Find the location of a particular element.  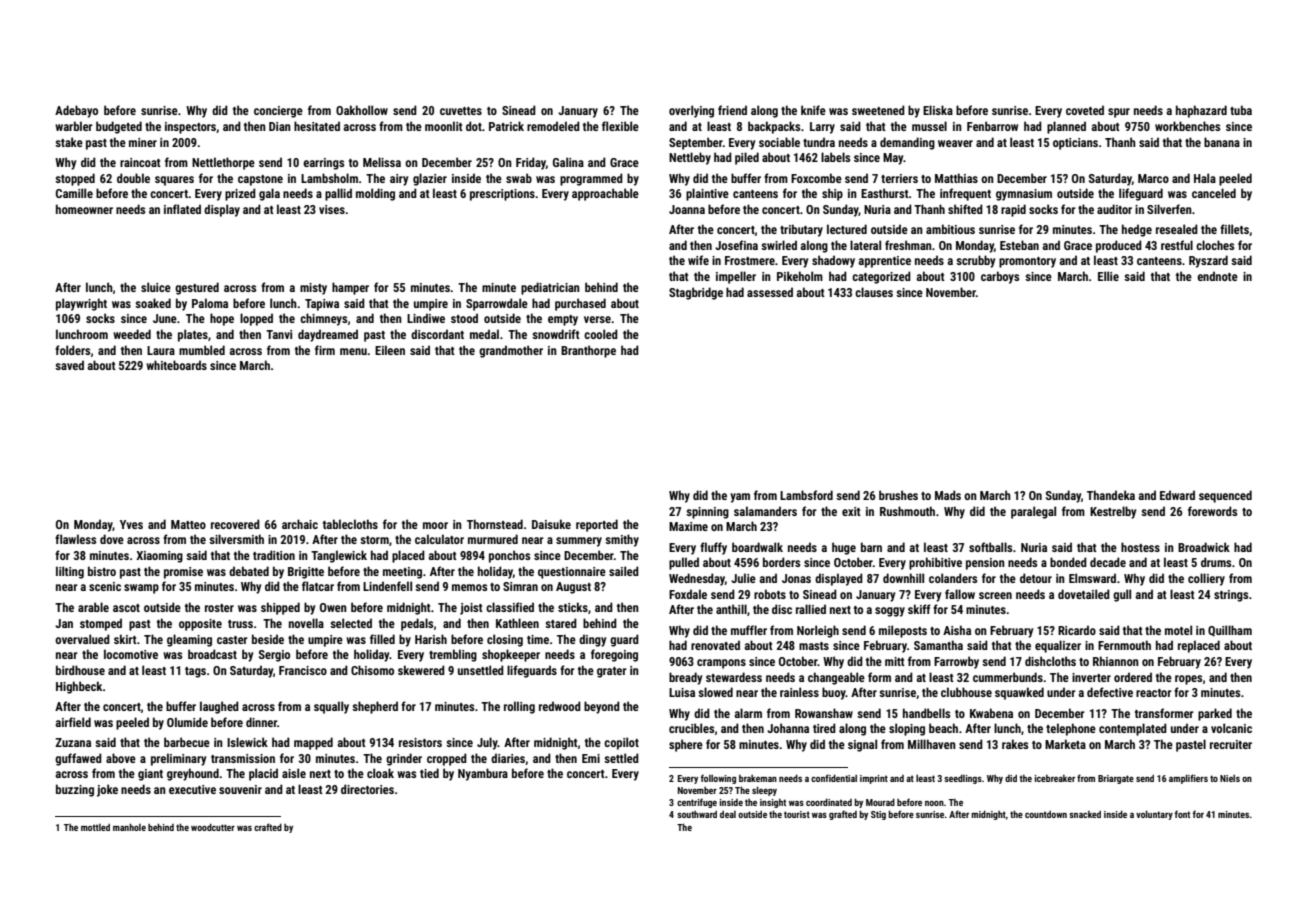

buzzing is located at coordinates (75, 790).
